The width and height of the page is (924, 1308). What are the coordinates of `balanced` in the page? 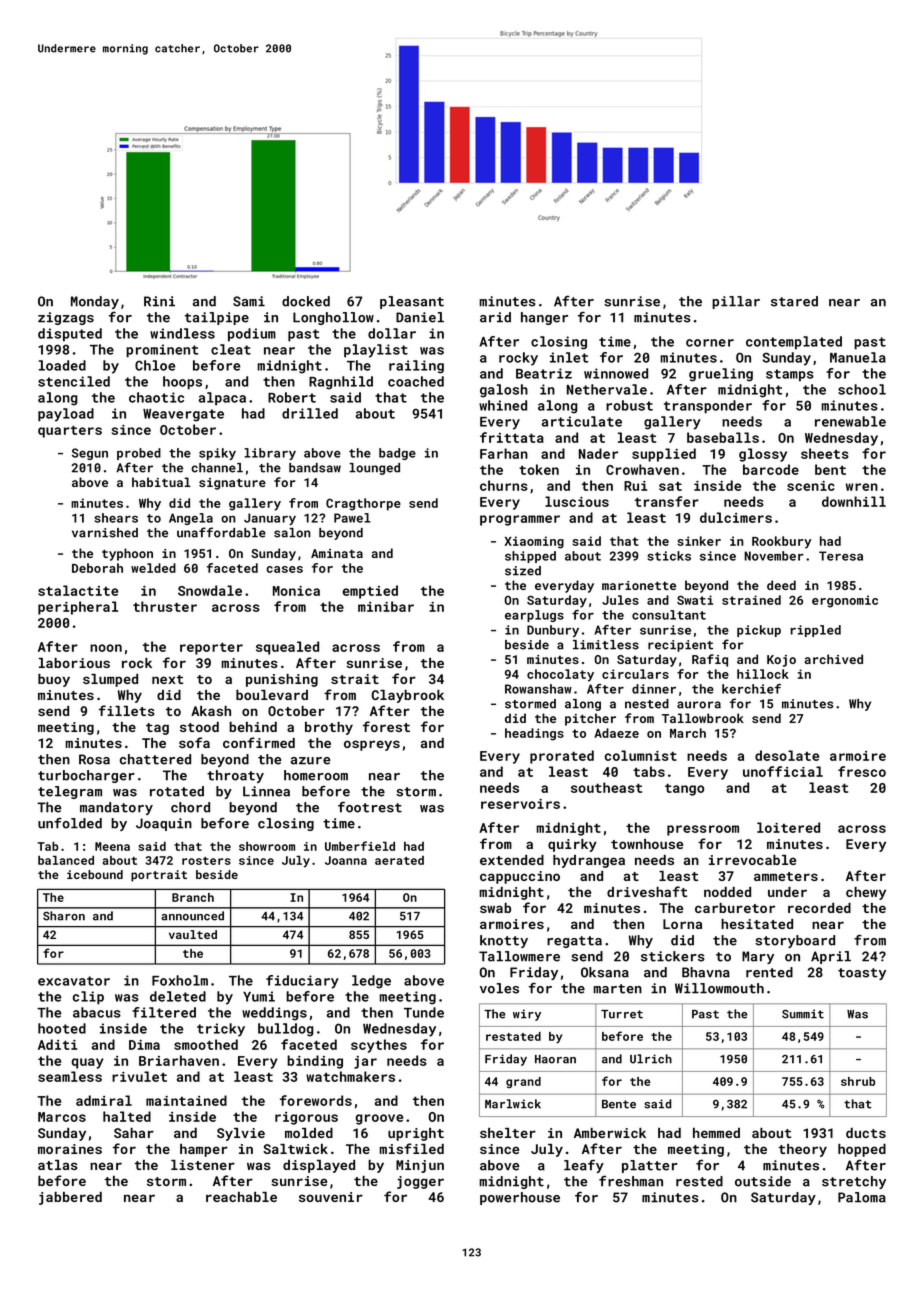 It's located at (66, 860).
